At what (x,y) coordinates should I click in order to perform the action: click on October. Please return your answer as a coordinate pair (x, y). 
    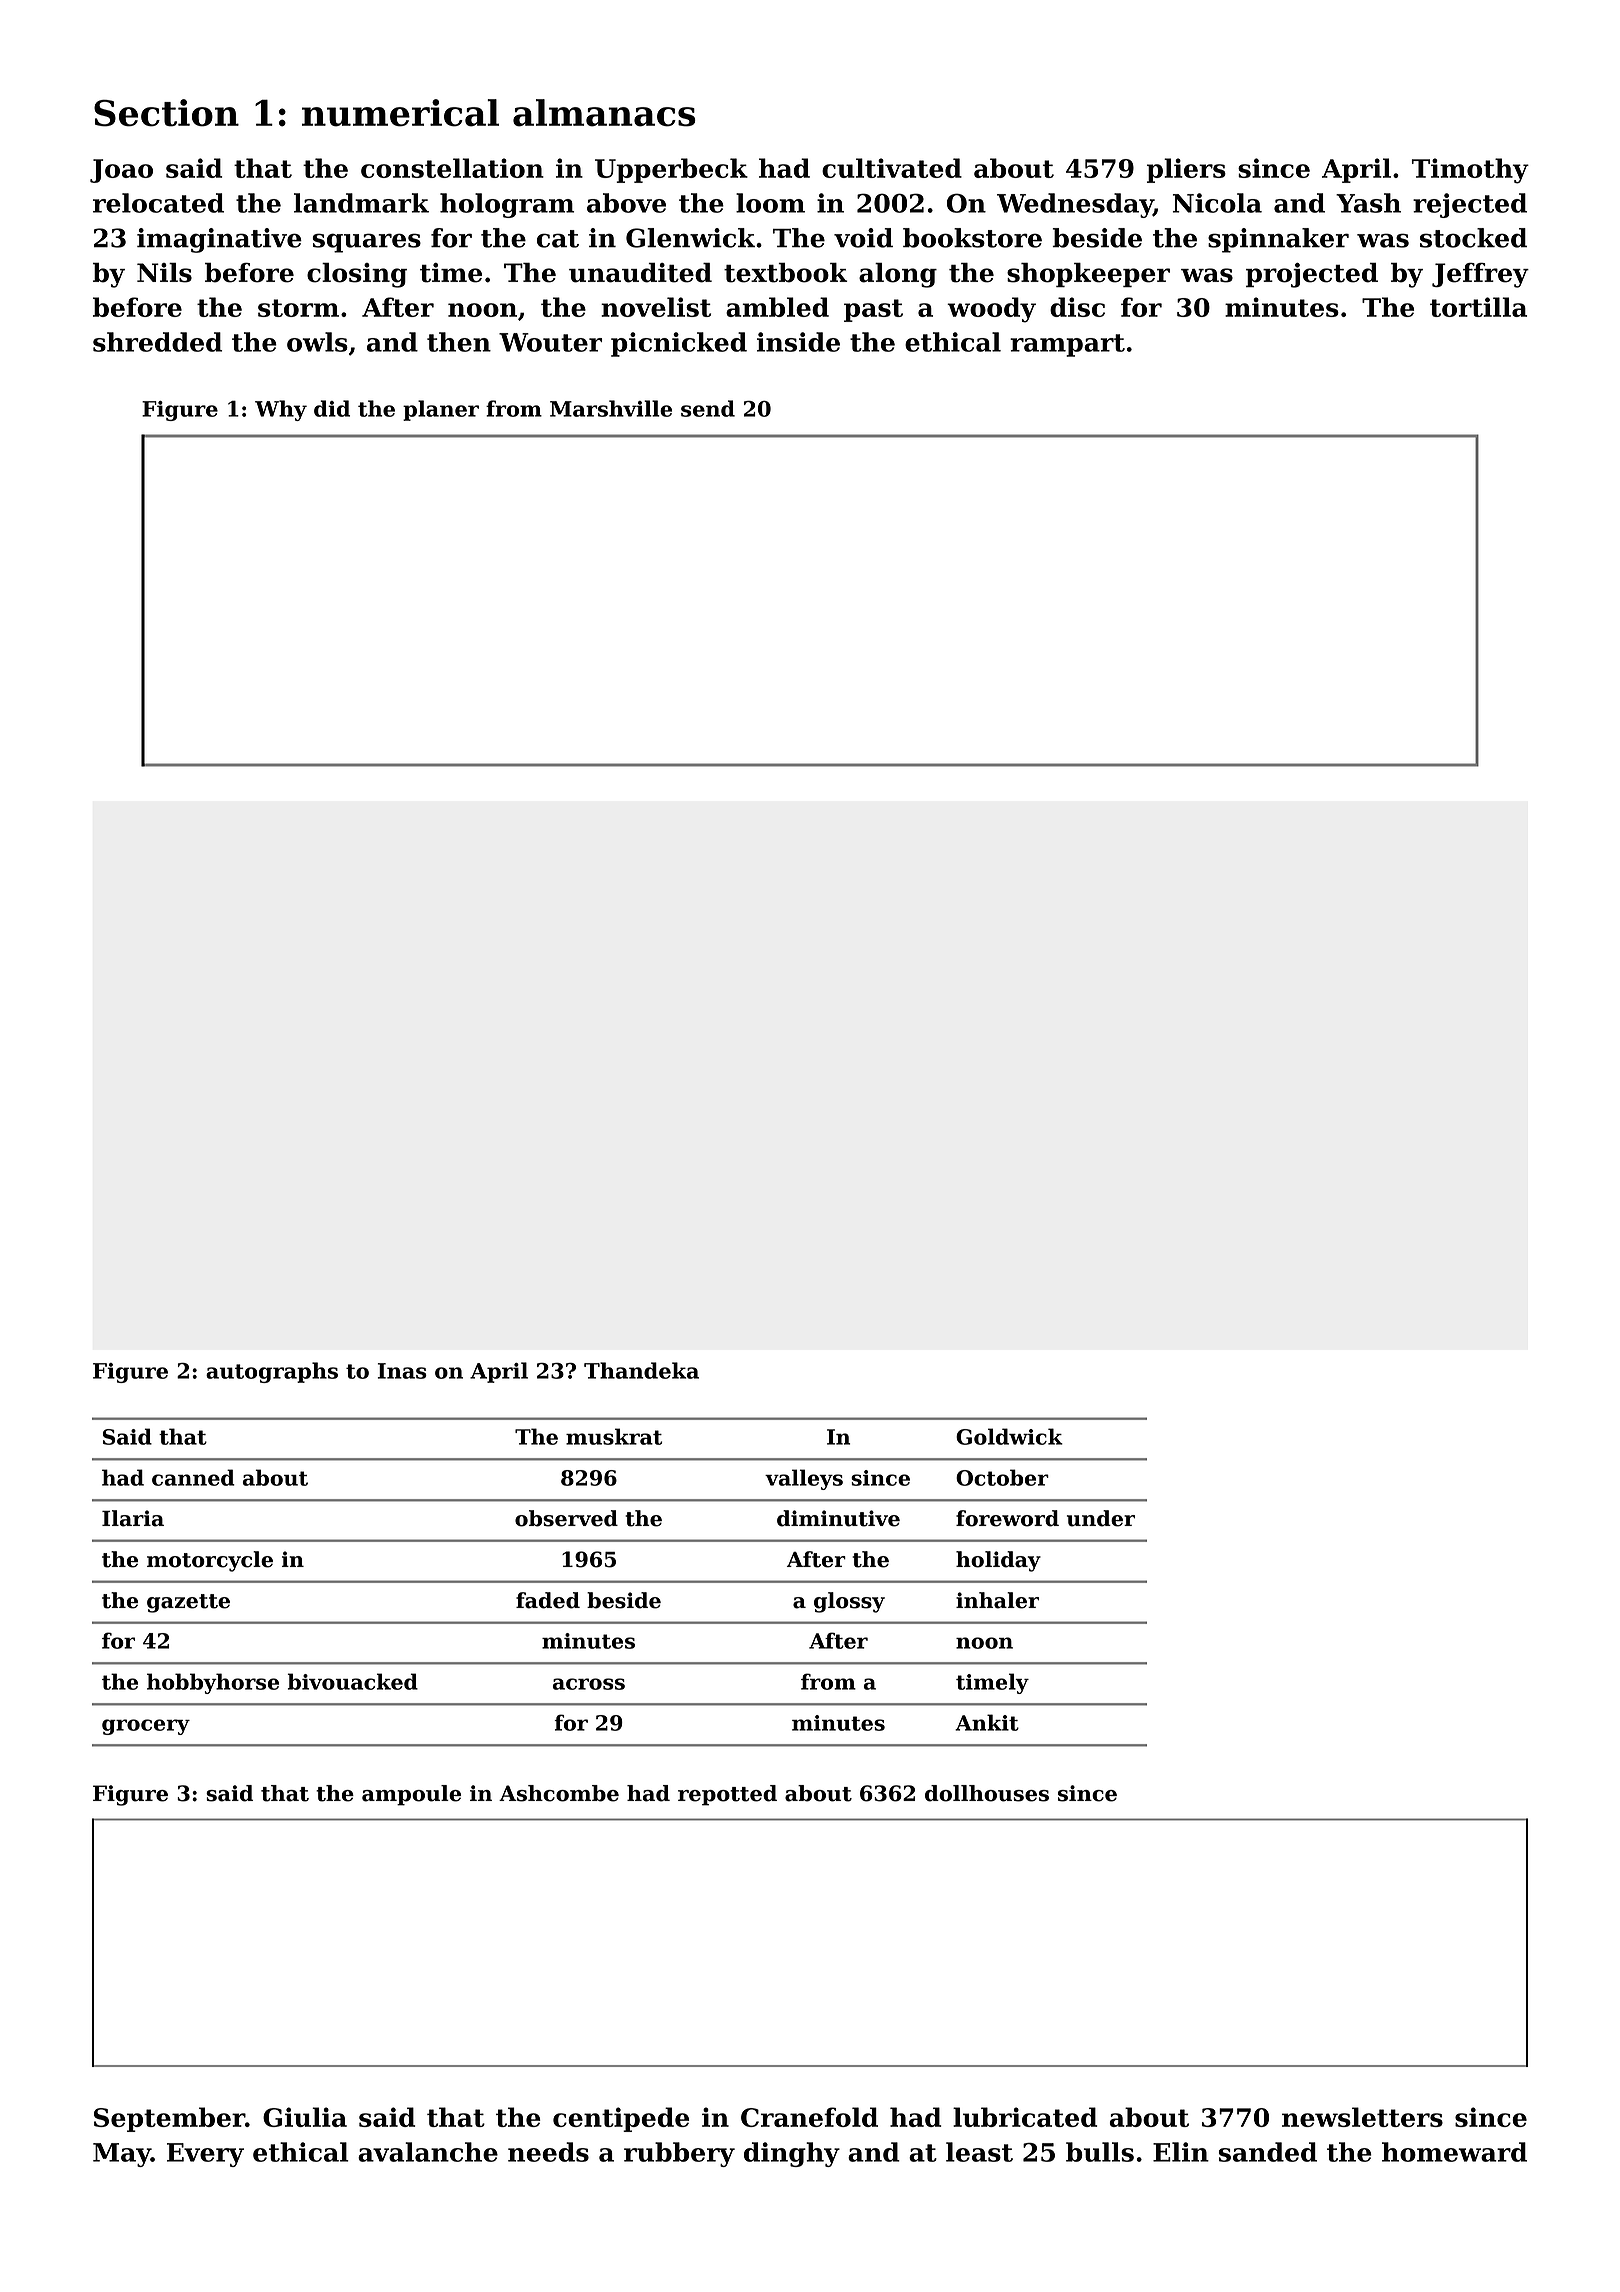
    Looking at the image, I should click on (1002, 1477).
